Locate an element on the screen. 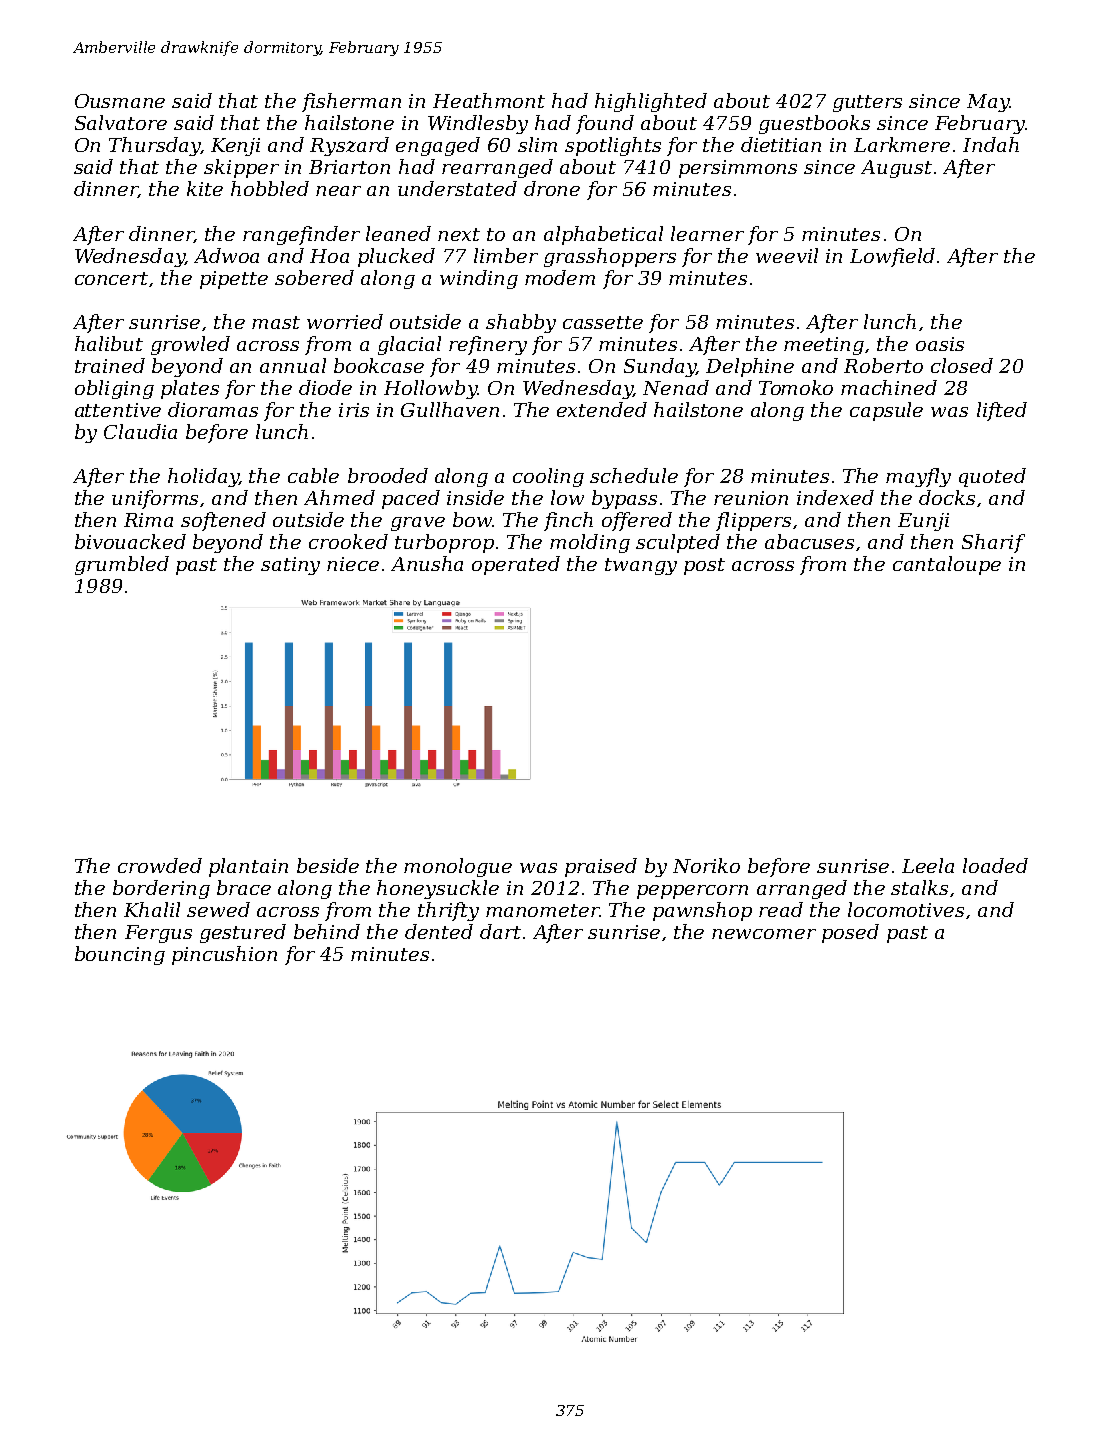 The height and width of the screenshot is (1438, 1111). Indah is located at coordinates (991, 144).
